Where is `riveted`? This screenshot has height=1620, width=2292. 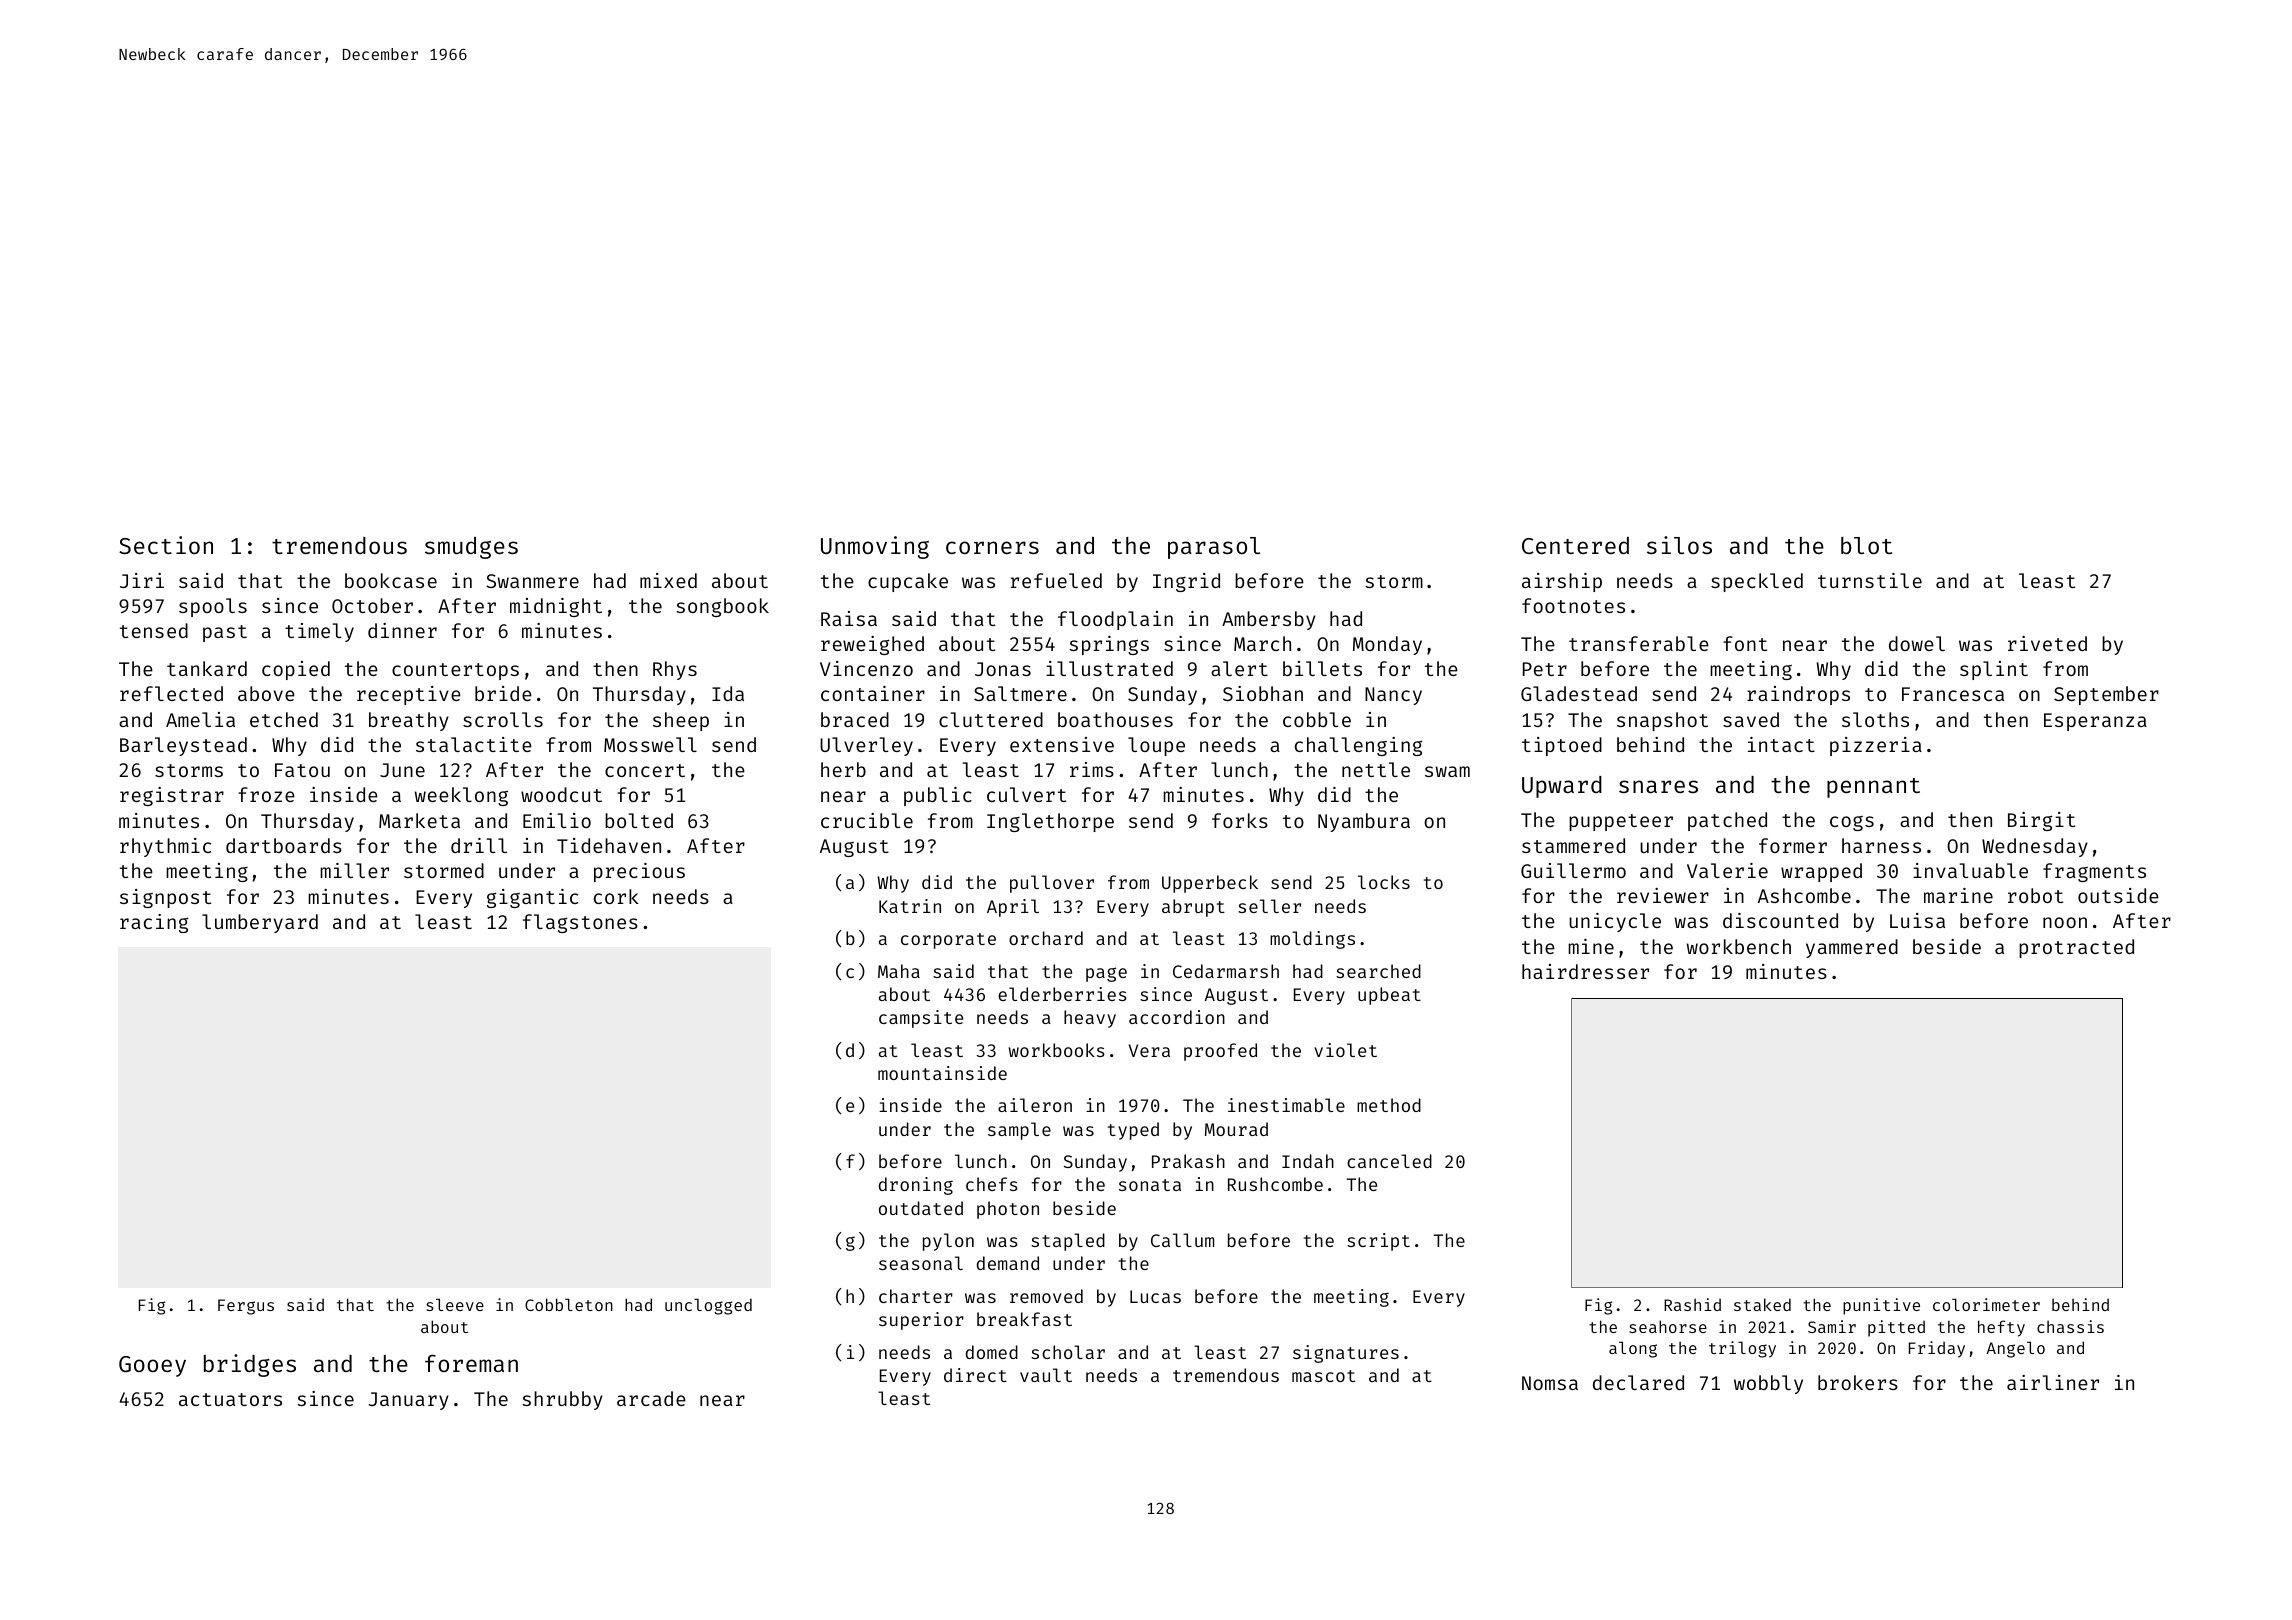 riveted is located at coordinates (2047, 643).
